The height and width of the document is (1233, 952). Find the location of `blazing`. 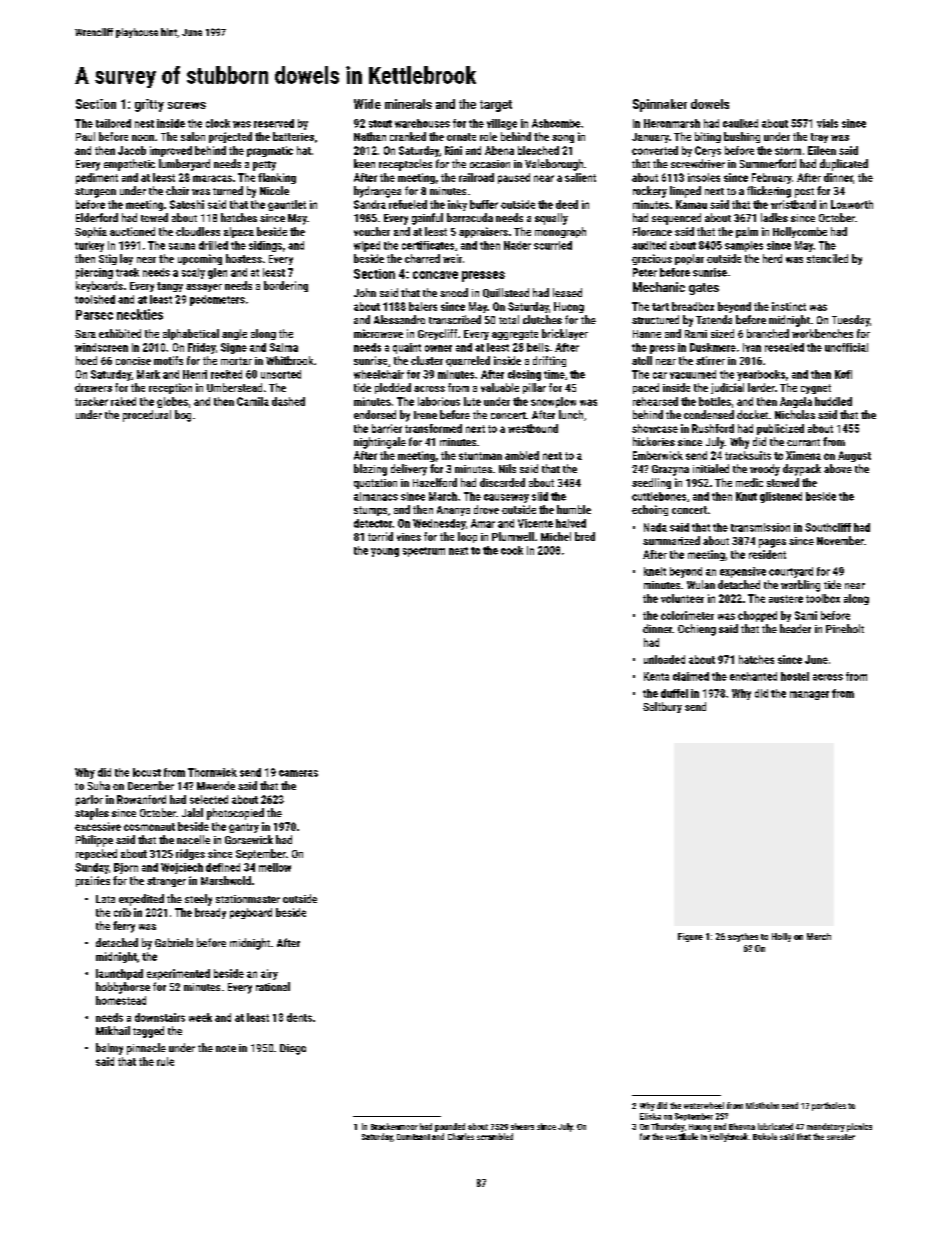

blazing is located at coordinates (370, 470).
